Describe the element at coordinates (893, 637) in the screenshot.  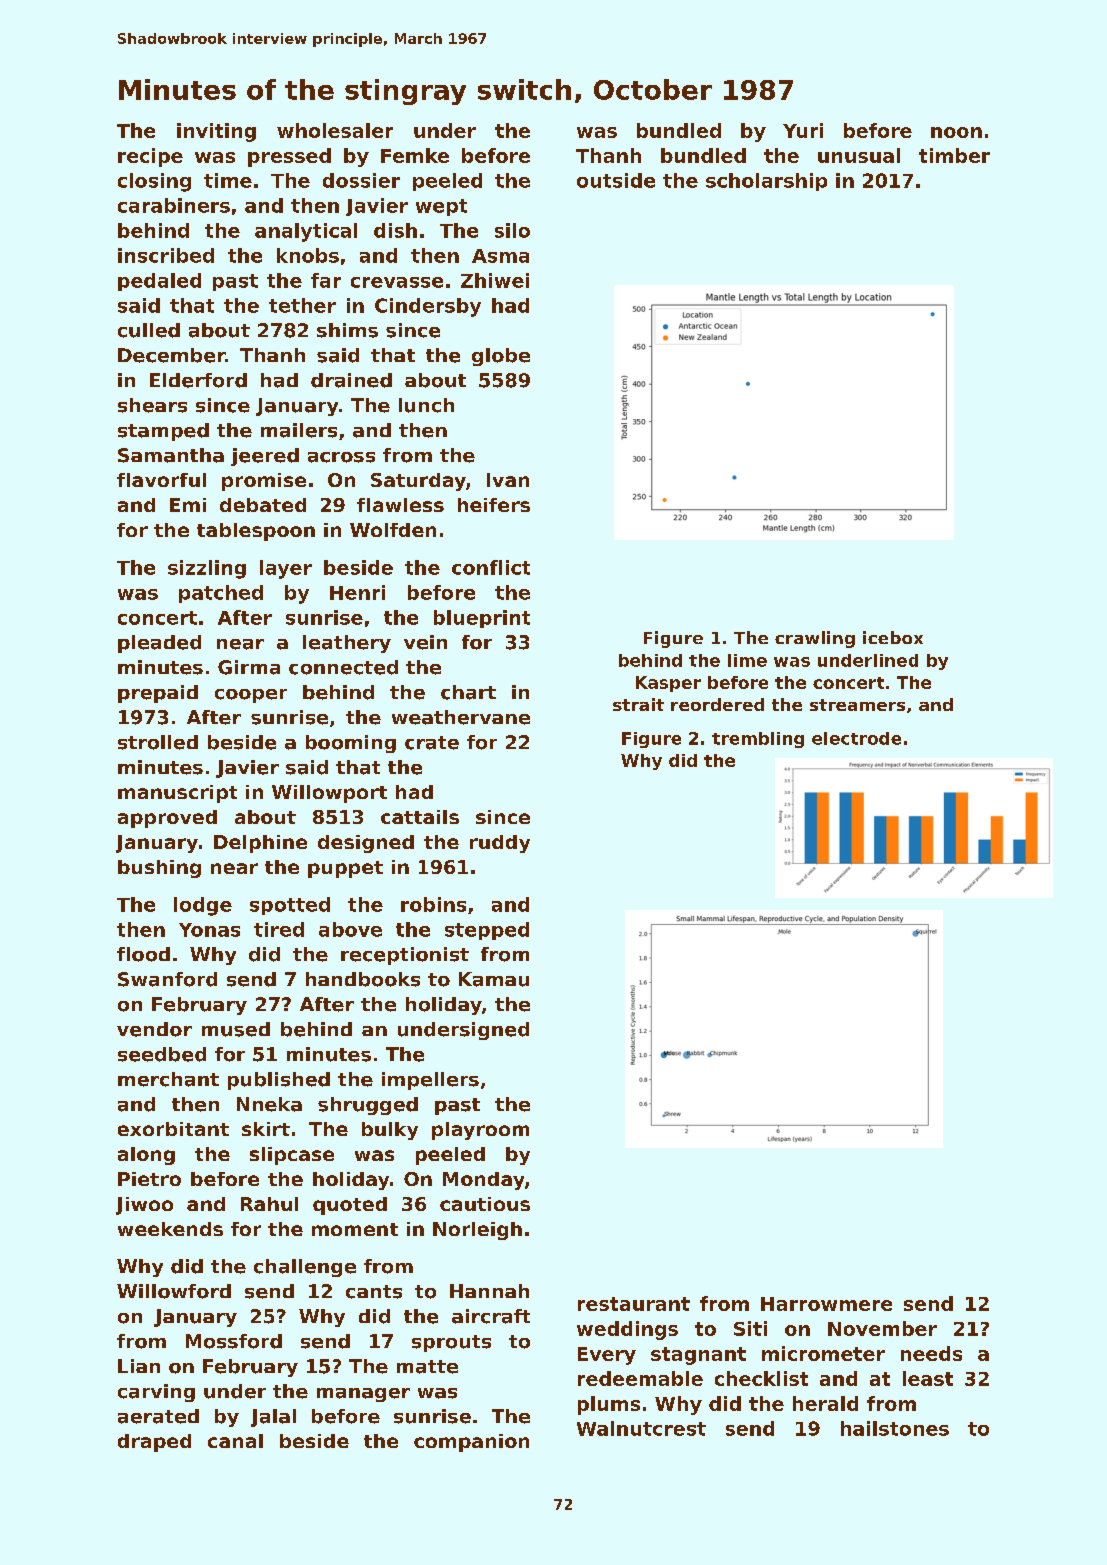
I see `icebox` at that location.
